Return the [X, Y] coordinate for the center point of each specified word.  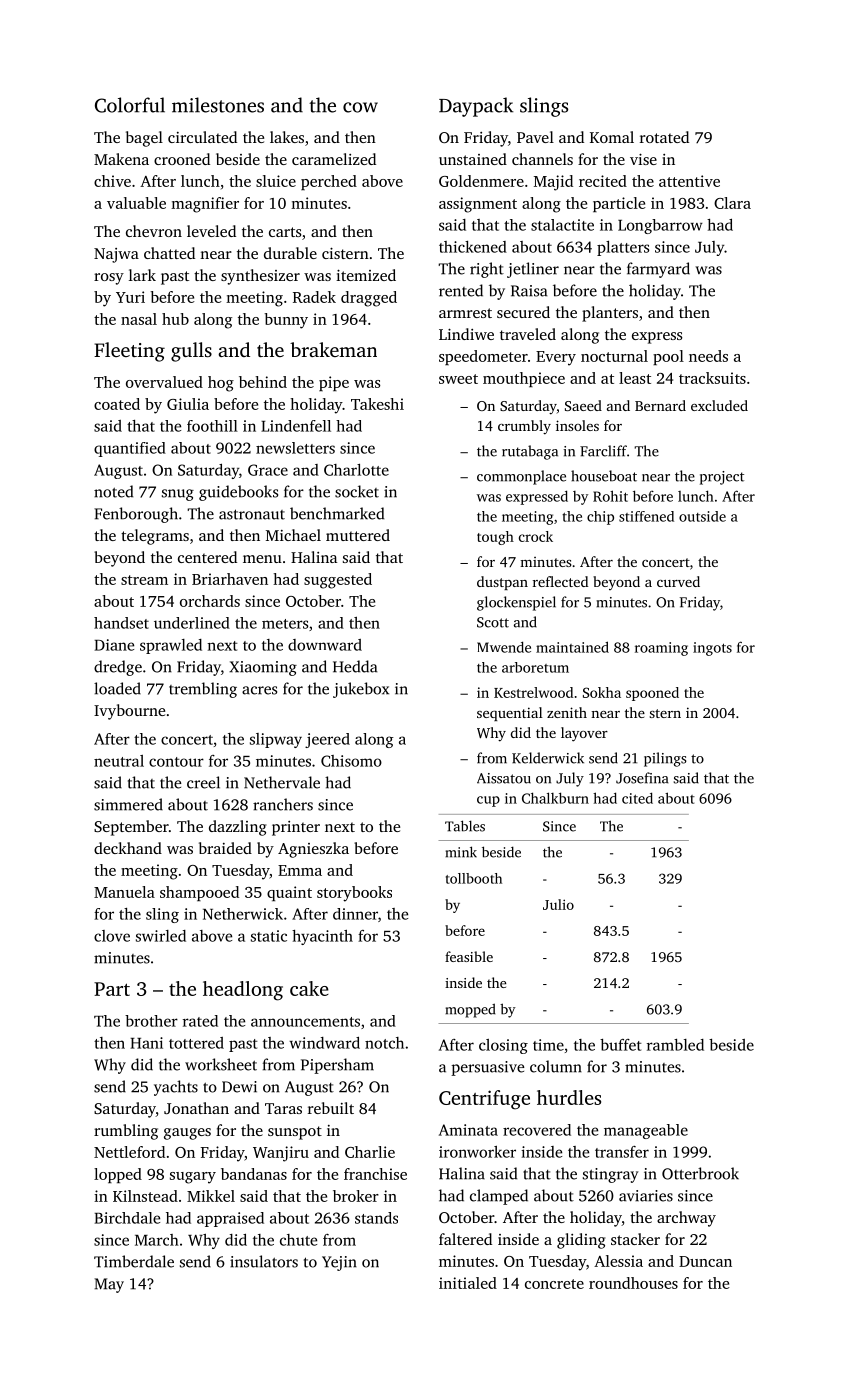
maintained [572, 647]
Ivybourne [129, 712]
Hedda [355, 666]
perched [329, 182]
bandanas [254, 1174]
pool [668, 357]
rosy [109, 279]
